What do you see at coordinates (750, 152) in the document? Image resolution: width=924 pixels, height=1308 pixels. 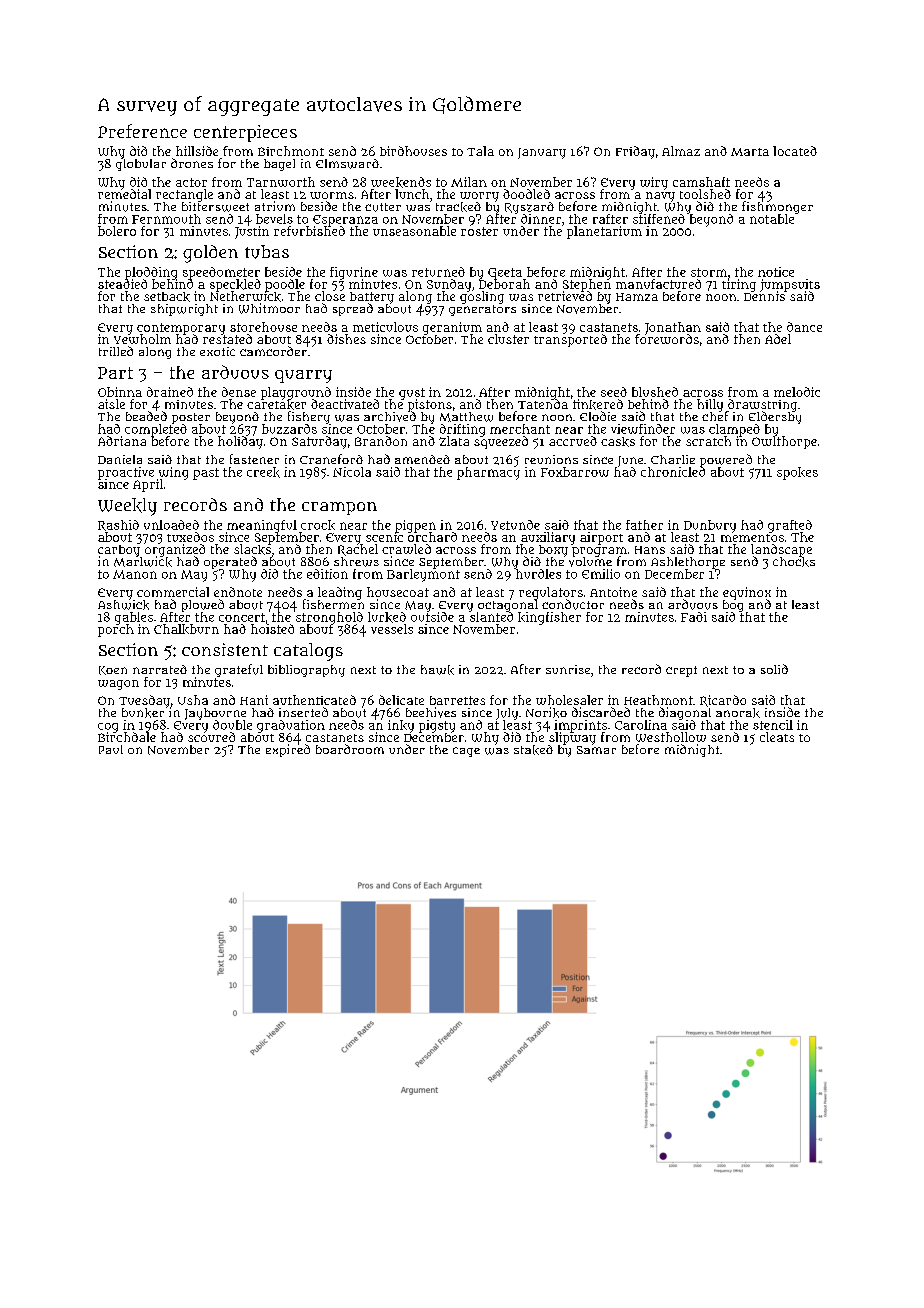 I see `Marta` at bounding box center [750, 152].
